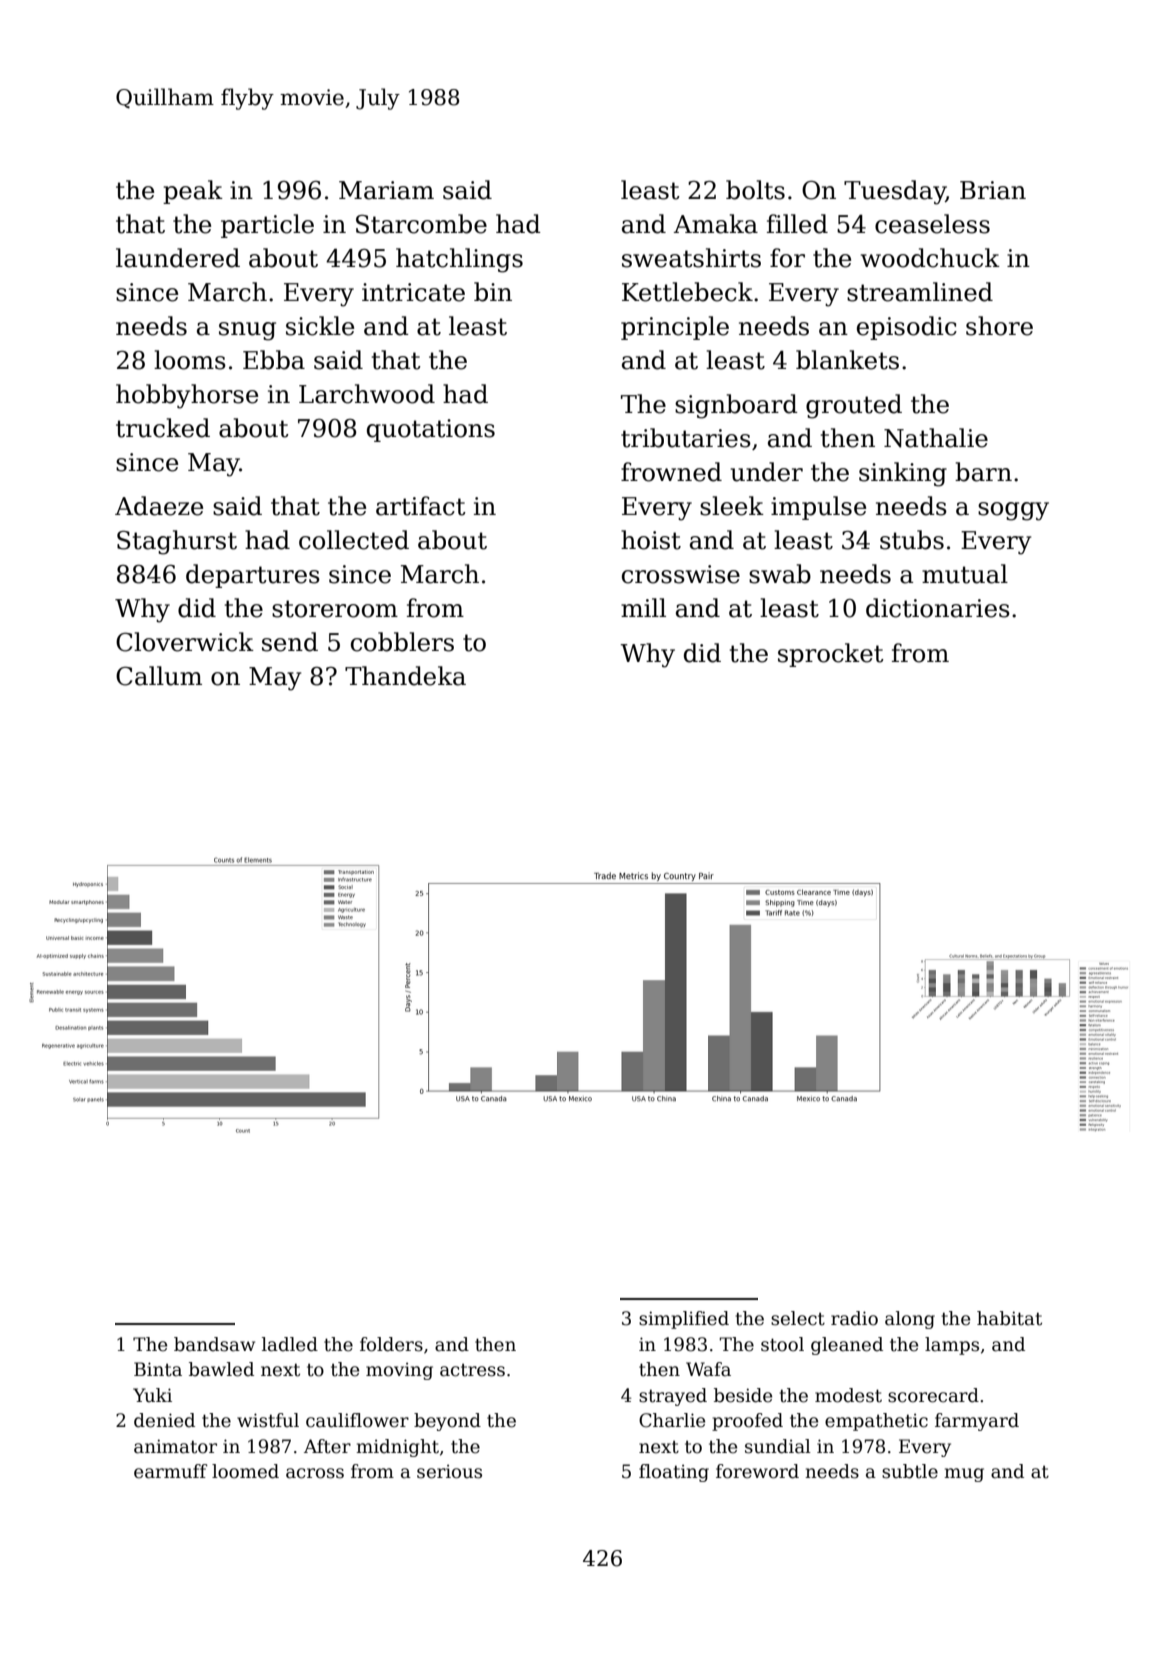  Describe the element at coordinates (253, 576) in the page. I see `departures` at that location.
